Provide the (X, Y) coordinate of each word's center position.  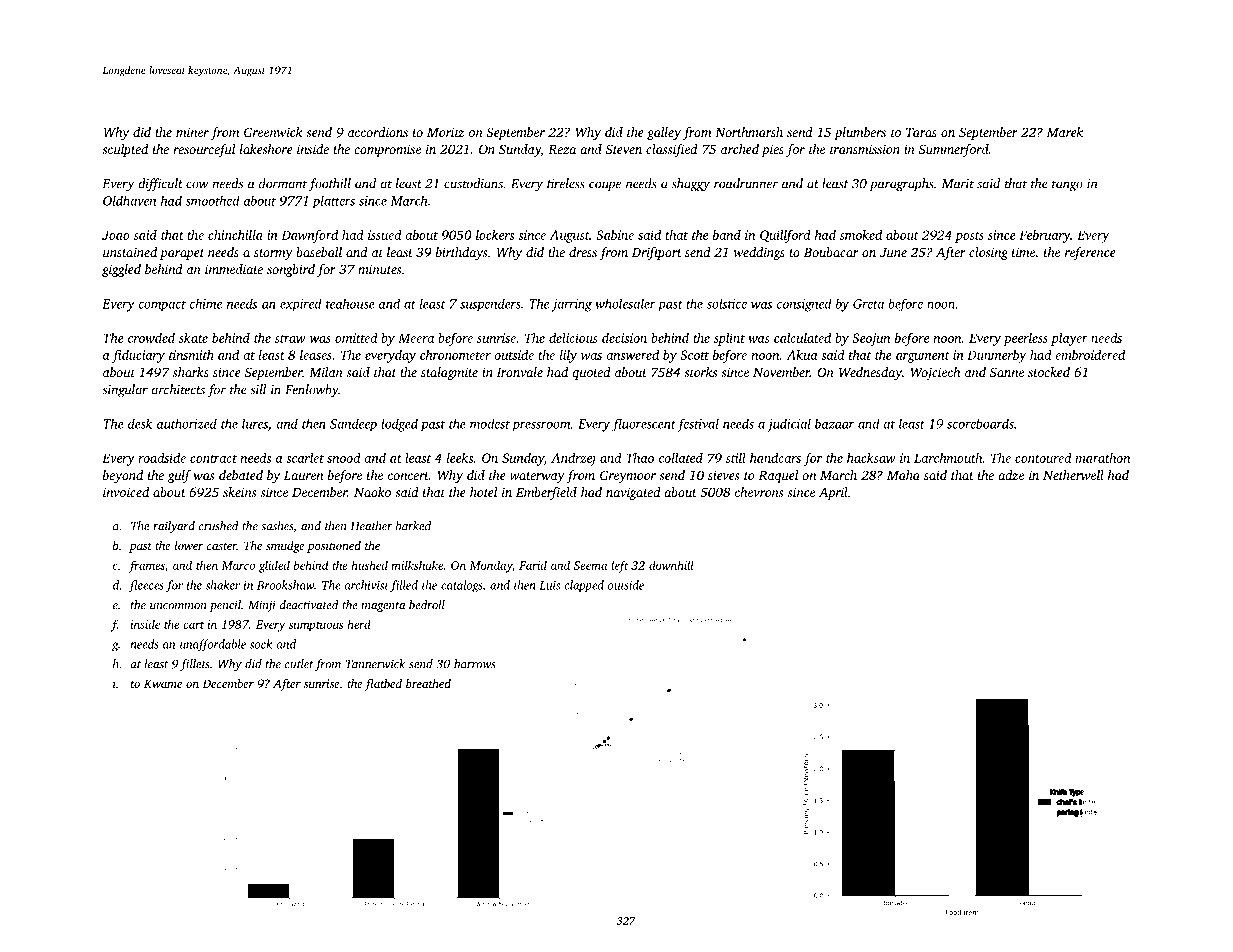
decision (624, 338)
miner (192, 132)
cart (193, 625)
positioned (334, 547)
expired (301, 305)
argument (923, 357)
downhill (671, 565)
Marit (958, 184)
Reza (562, 149)
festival (698, 425)
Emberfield (546, 493)
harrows (474, 664)
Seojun (871, 339)
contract (213, 459)
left (619, 566)
